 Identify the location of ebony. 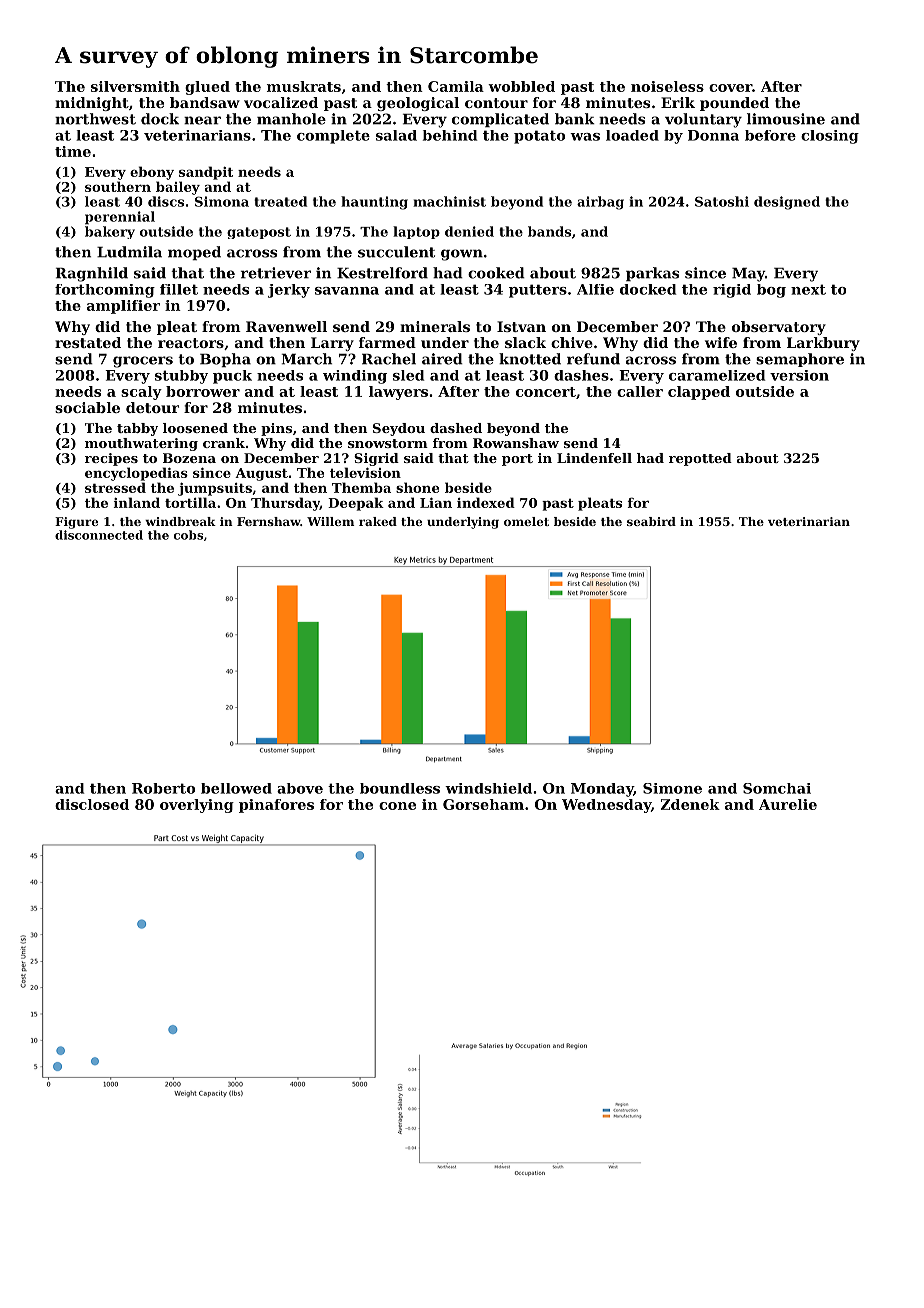
(152, 173).
